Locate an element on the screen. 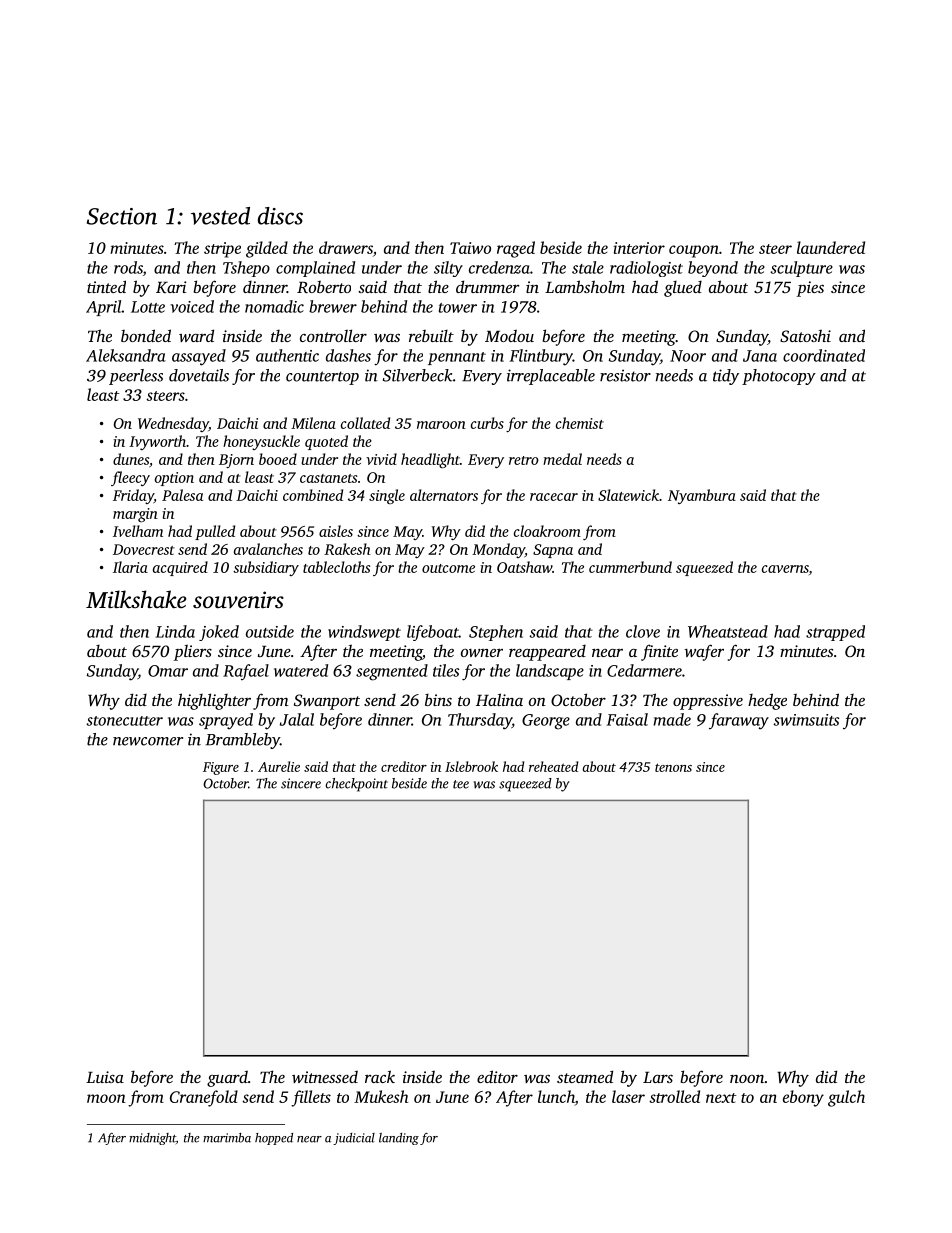 This screenshot has width=952, height=1233. nomadic is located at coordinates (274, 306).
